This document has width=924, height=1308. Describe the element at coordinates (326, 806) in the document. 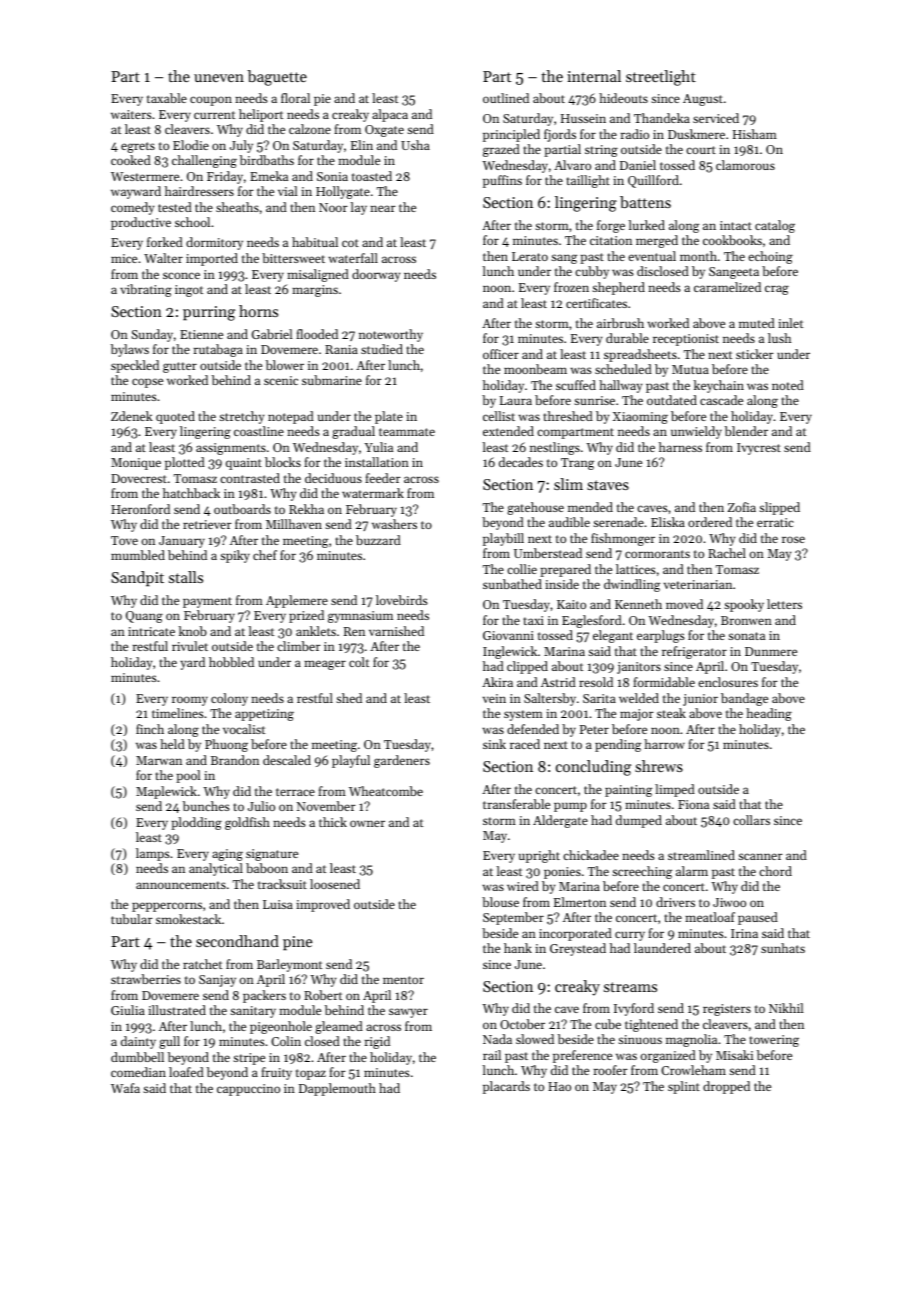

I see `November` at that location.
